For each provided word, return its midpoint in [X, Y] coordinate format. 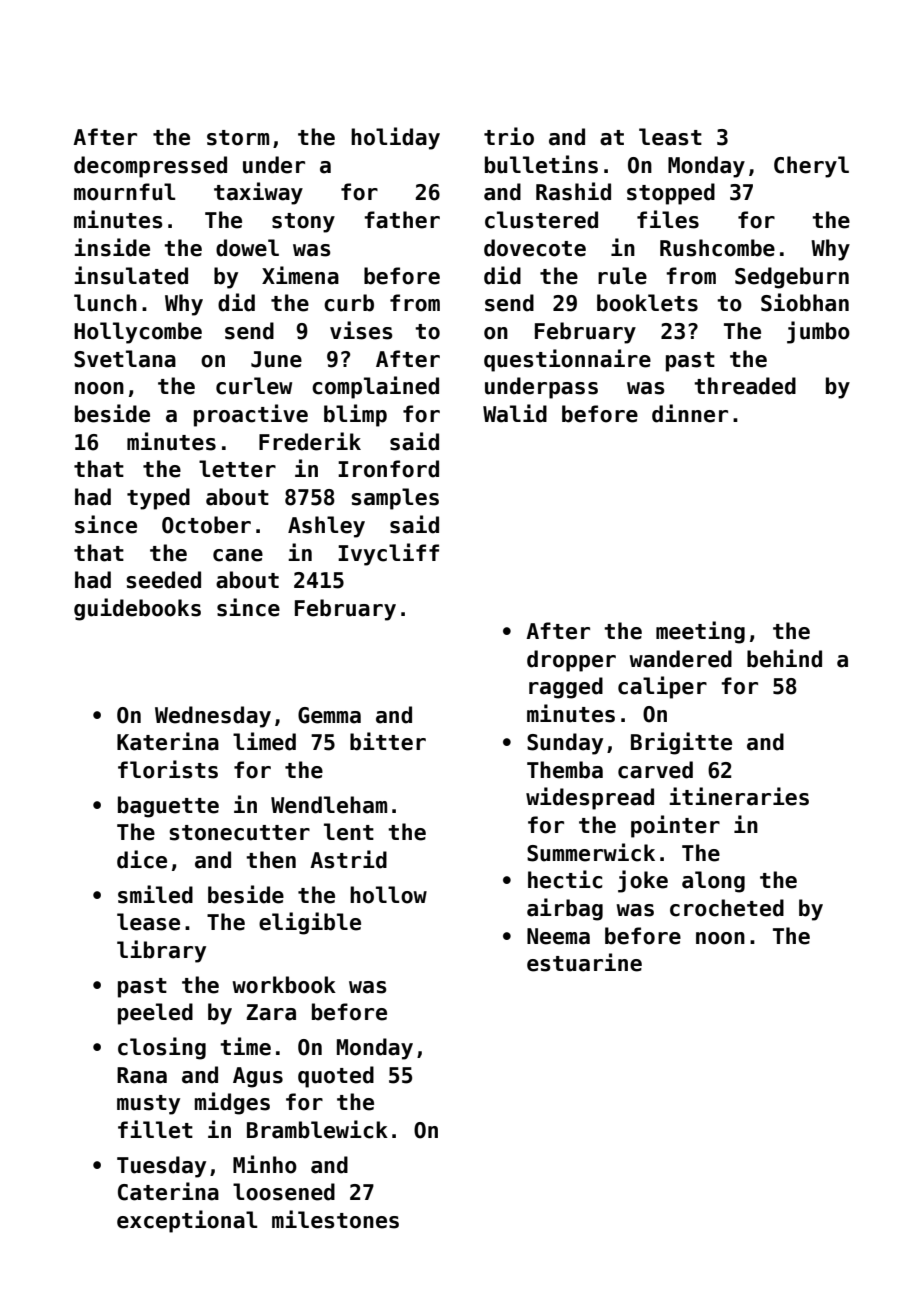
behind [784, 658]
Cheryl [811, 167]
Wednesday [213, 717]
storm [238, 138]
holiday [395, 138]
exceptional [187, 1221]
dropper [571, 661]
